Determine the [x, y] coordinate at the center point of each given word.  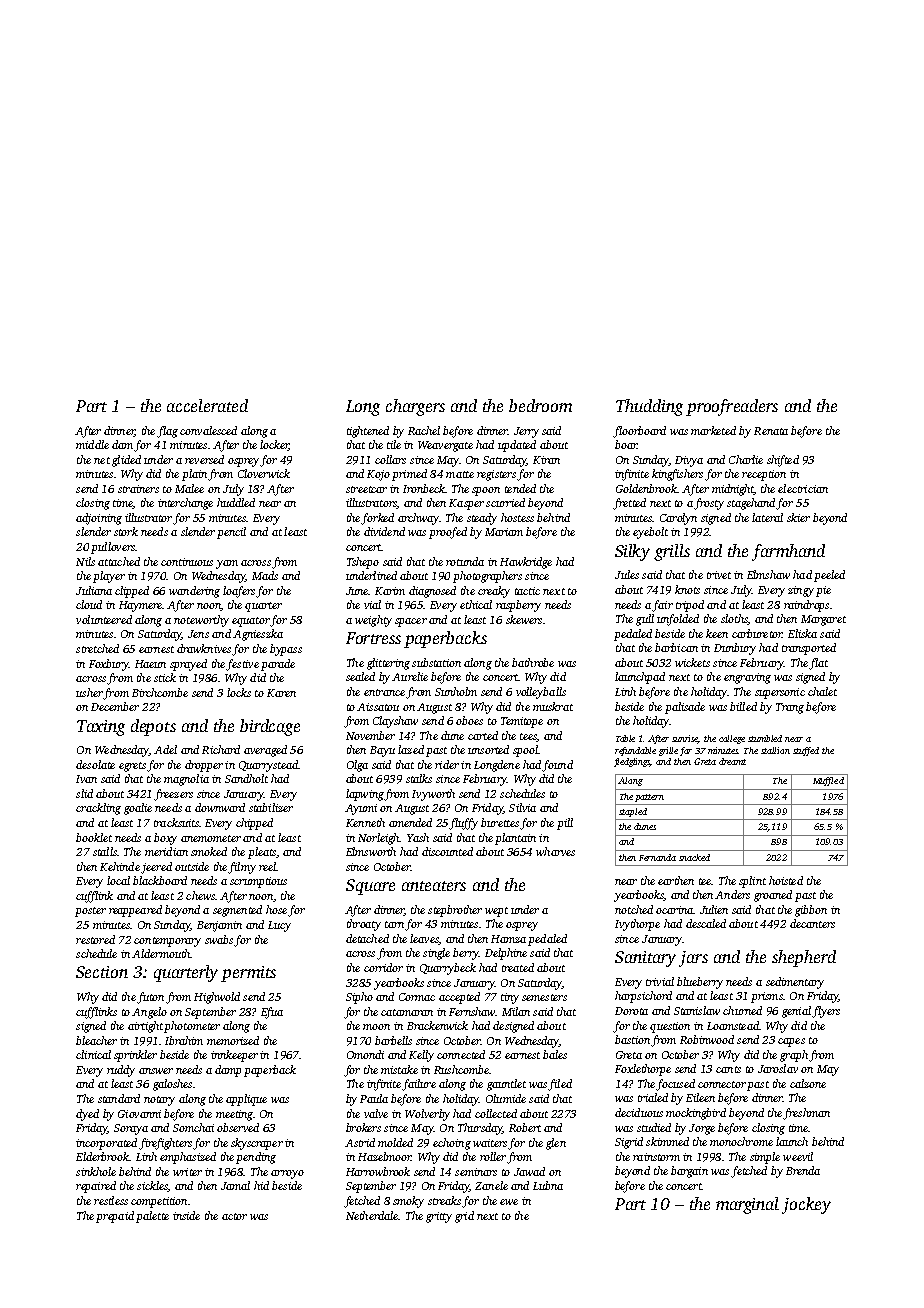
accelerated [207, 405]
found [557, 766]
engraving [747, 678]
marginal [747, 1205]
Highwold [217, 998]
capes [791, 1042]
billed [743, 706]
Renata [771, 431]
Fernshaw [472, 1011]
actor [234, 1216]
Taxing [101, 728]
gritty [439, 1217]
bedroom [540, 405]
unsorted [488, 749]
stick [165, 677]
